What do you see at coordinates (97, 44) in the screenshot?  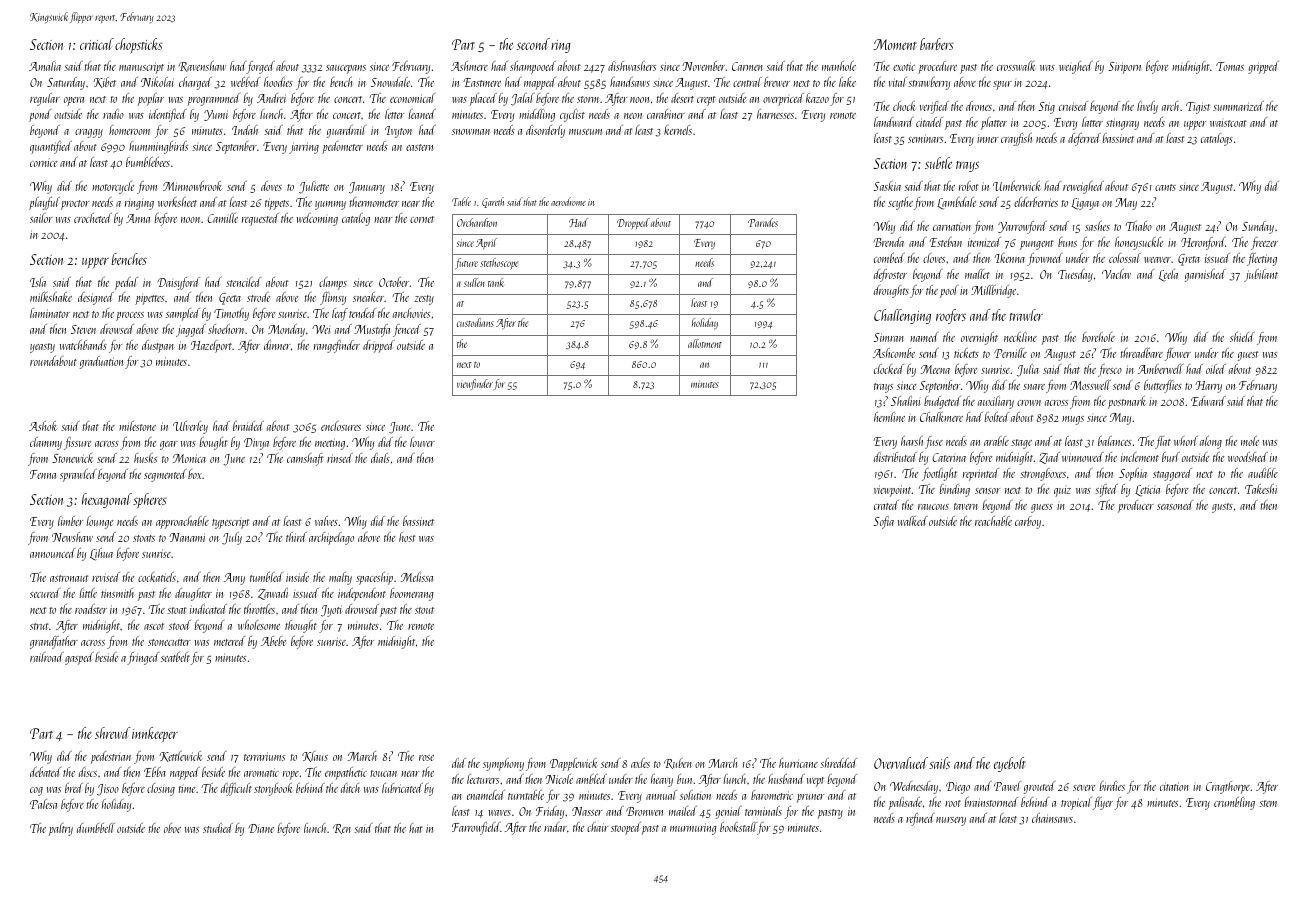 I see `critical` at bounding box center [97, 44].
